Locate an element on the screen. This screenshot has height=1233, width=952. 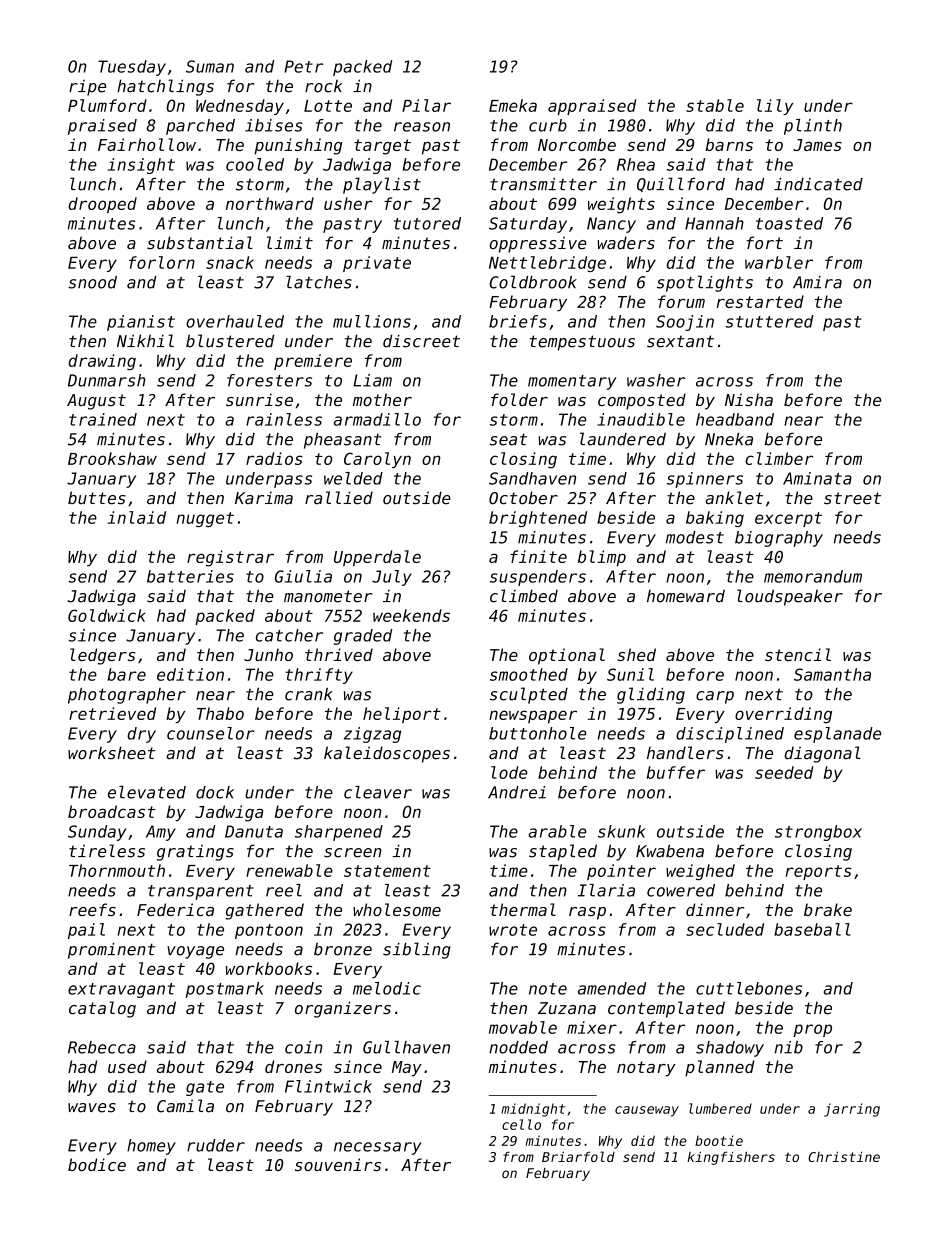
Upperdale is located at coordinates (377, 558).
